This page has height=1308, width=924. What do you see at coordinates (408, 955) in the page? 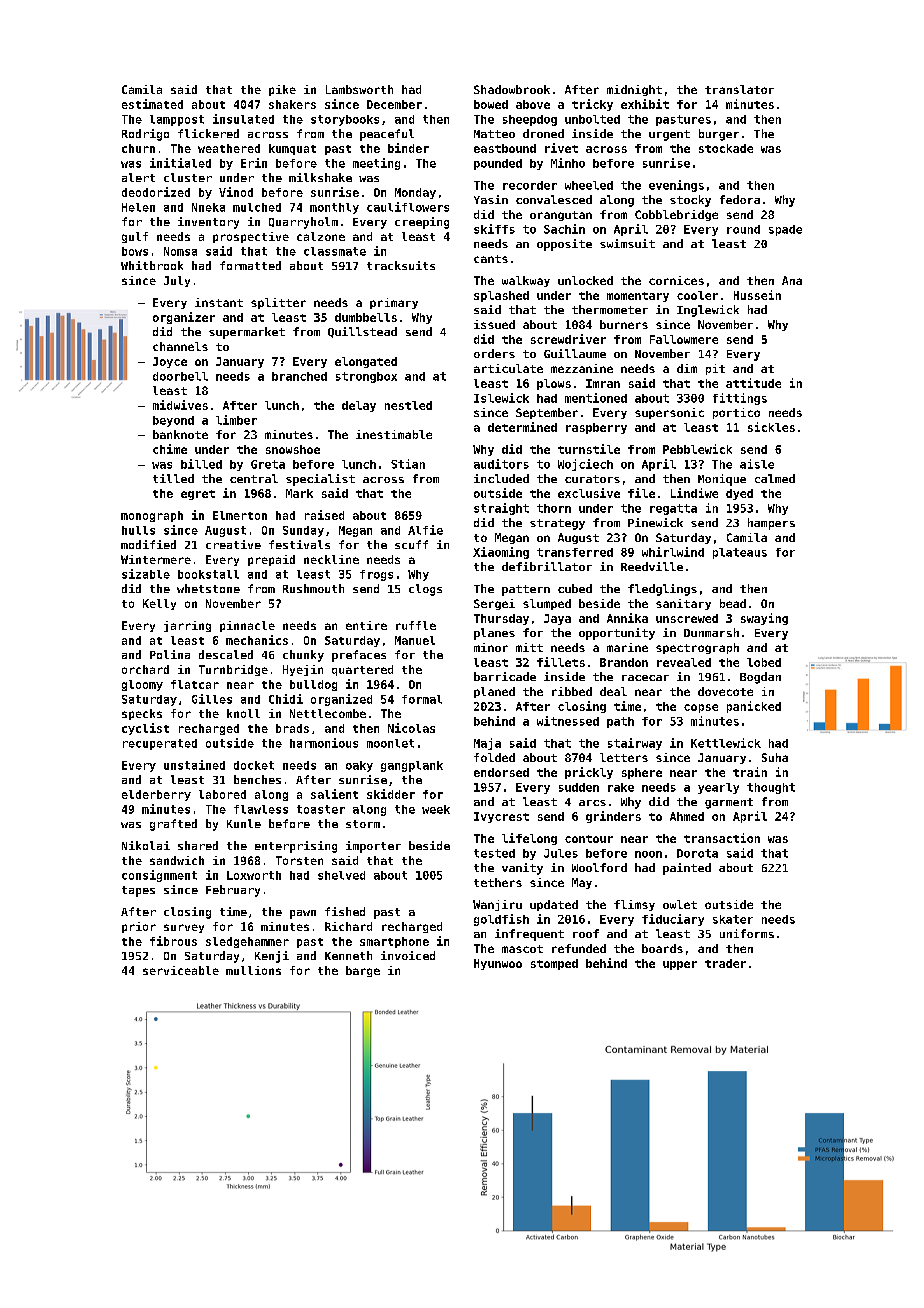
I see `invoiced` at bounding box center [408, 955].
